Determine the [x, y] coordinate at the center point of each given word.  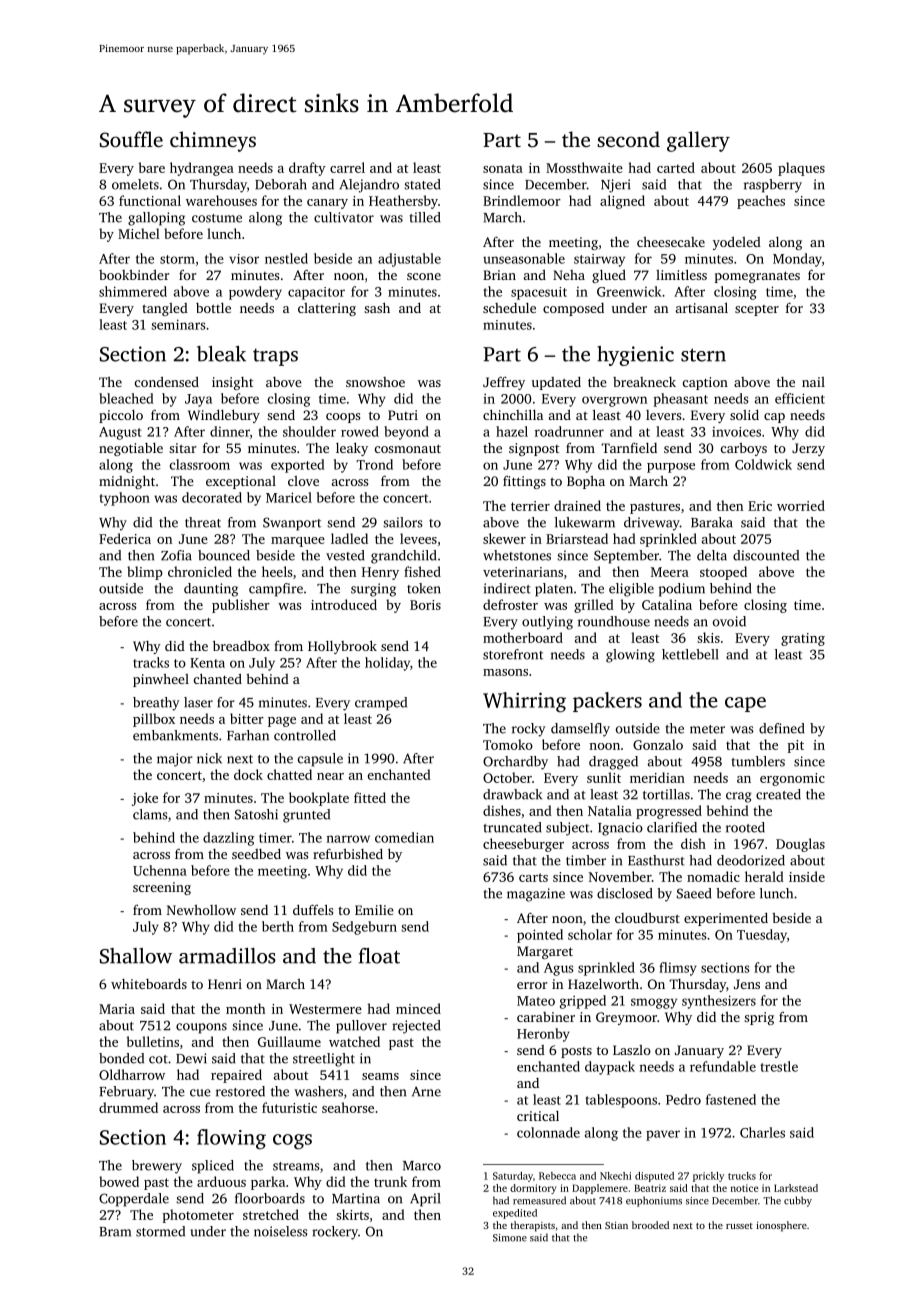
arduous [221, 1181]
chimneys [213, 141]
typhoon [124, 499]
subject [567, 829]
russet [739, 1226]
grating [803, 639]
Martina [356, 1198]
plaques [801, 169]
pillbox [154, 720]
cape [745, 704]
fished [422, 571]
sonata [503, 168]
